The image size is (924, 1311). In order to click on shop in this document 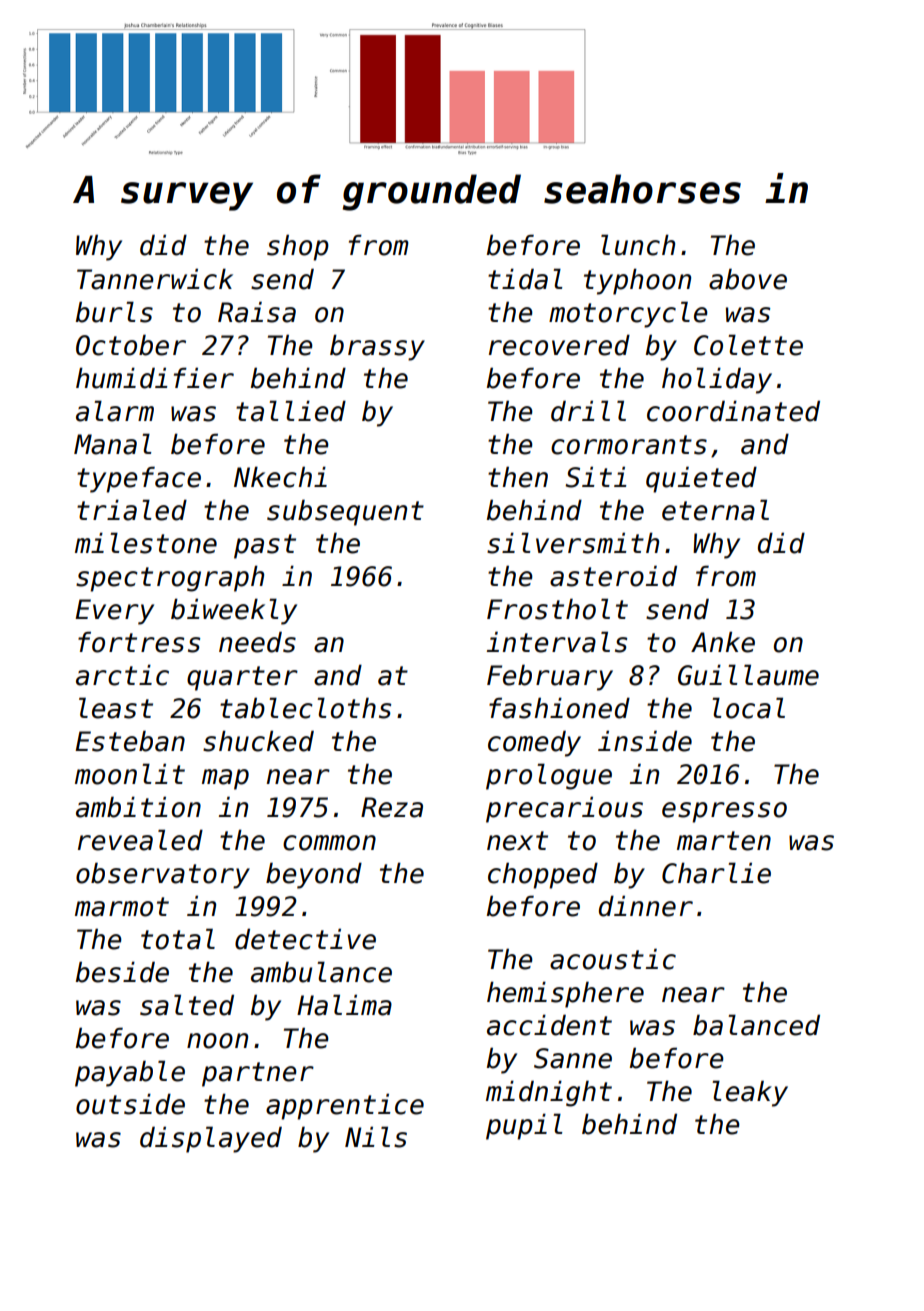, I will do `click(298, 247)`.
